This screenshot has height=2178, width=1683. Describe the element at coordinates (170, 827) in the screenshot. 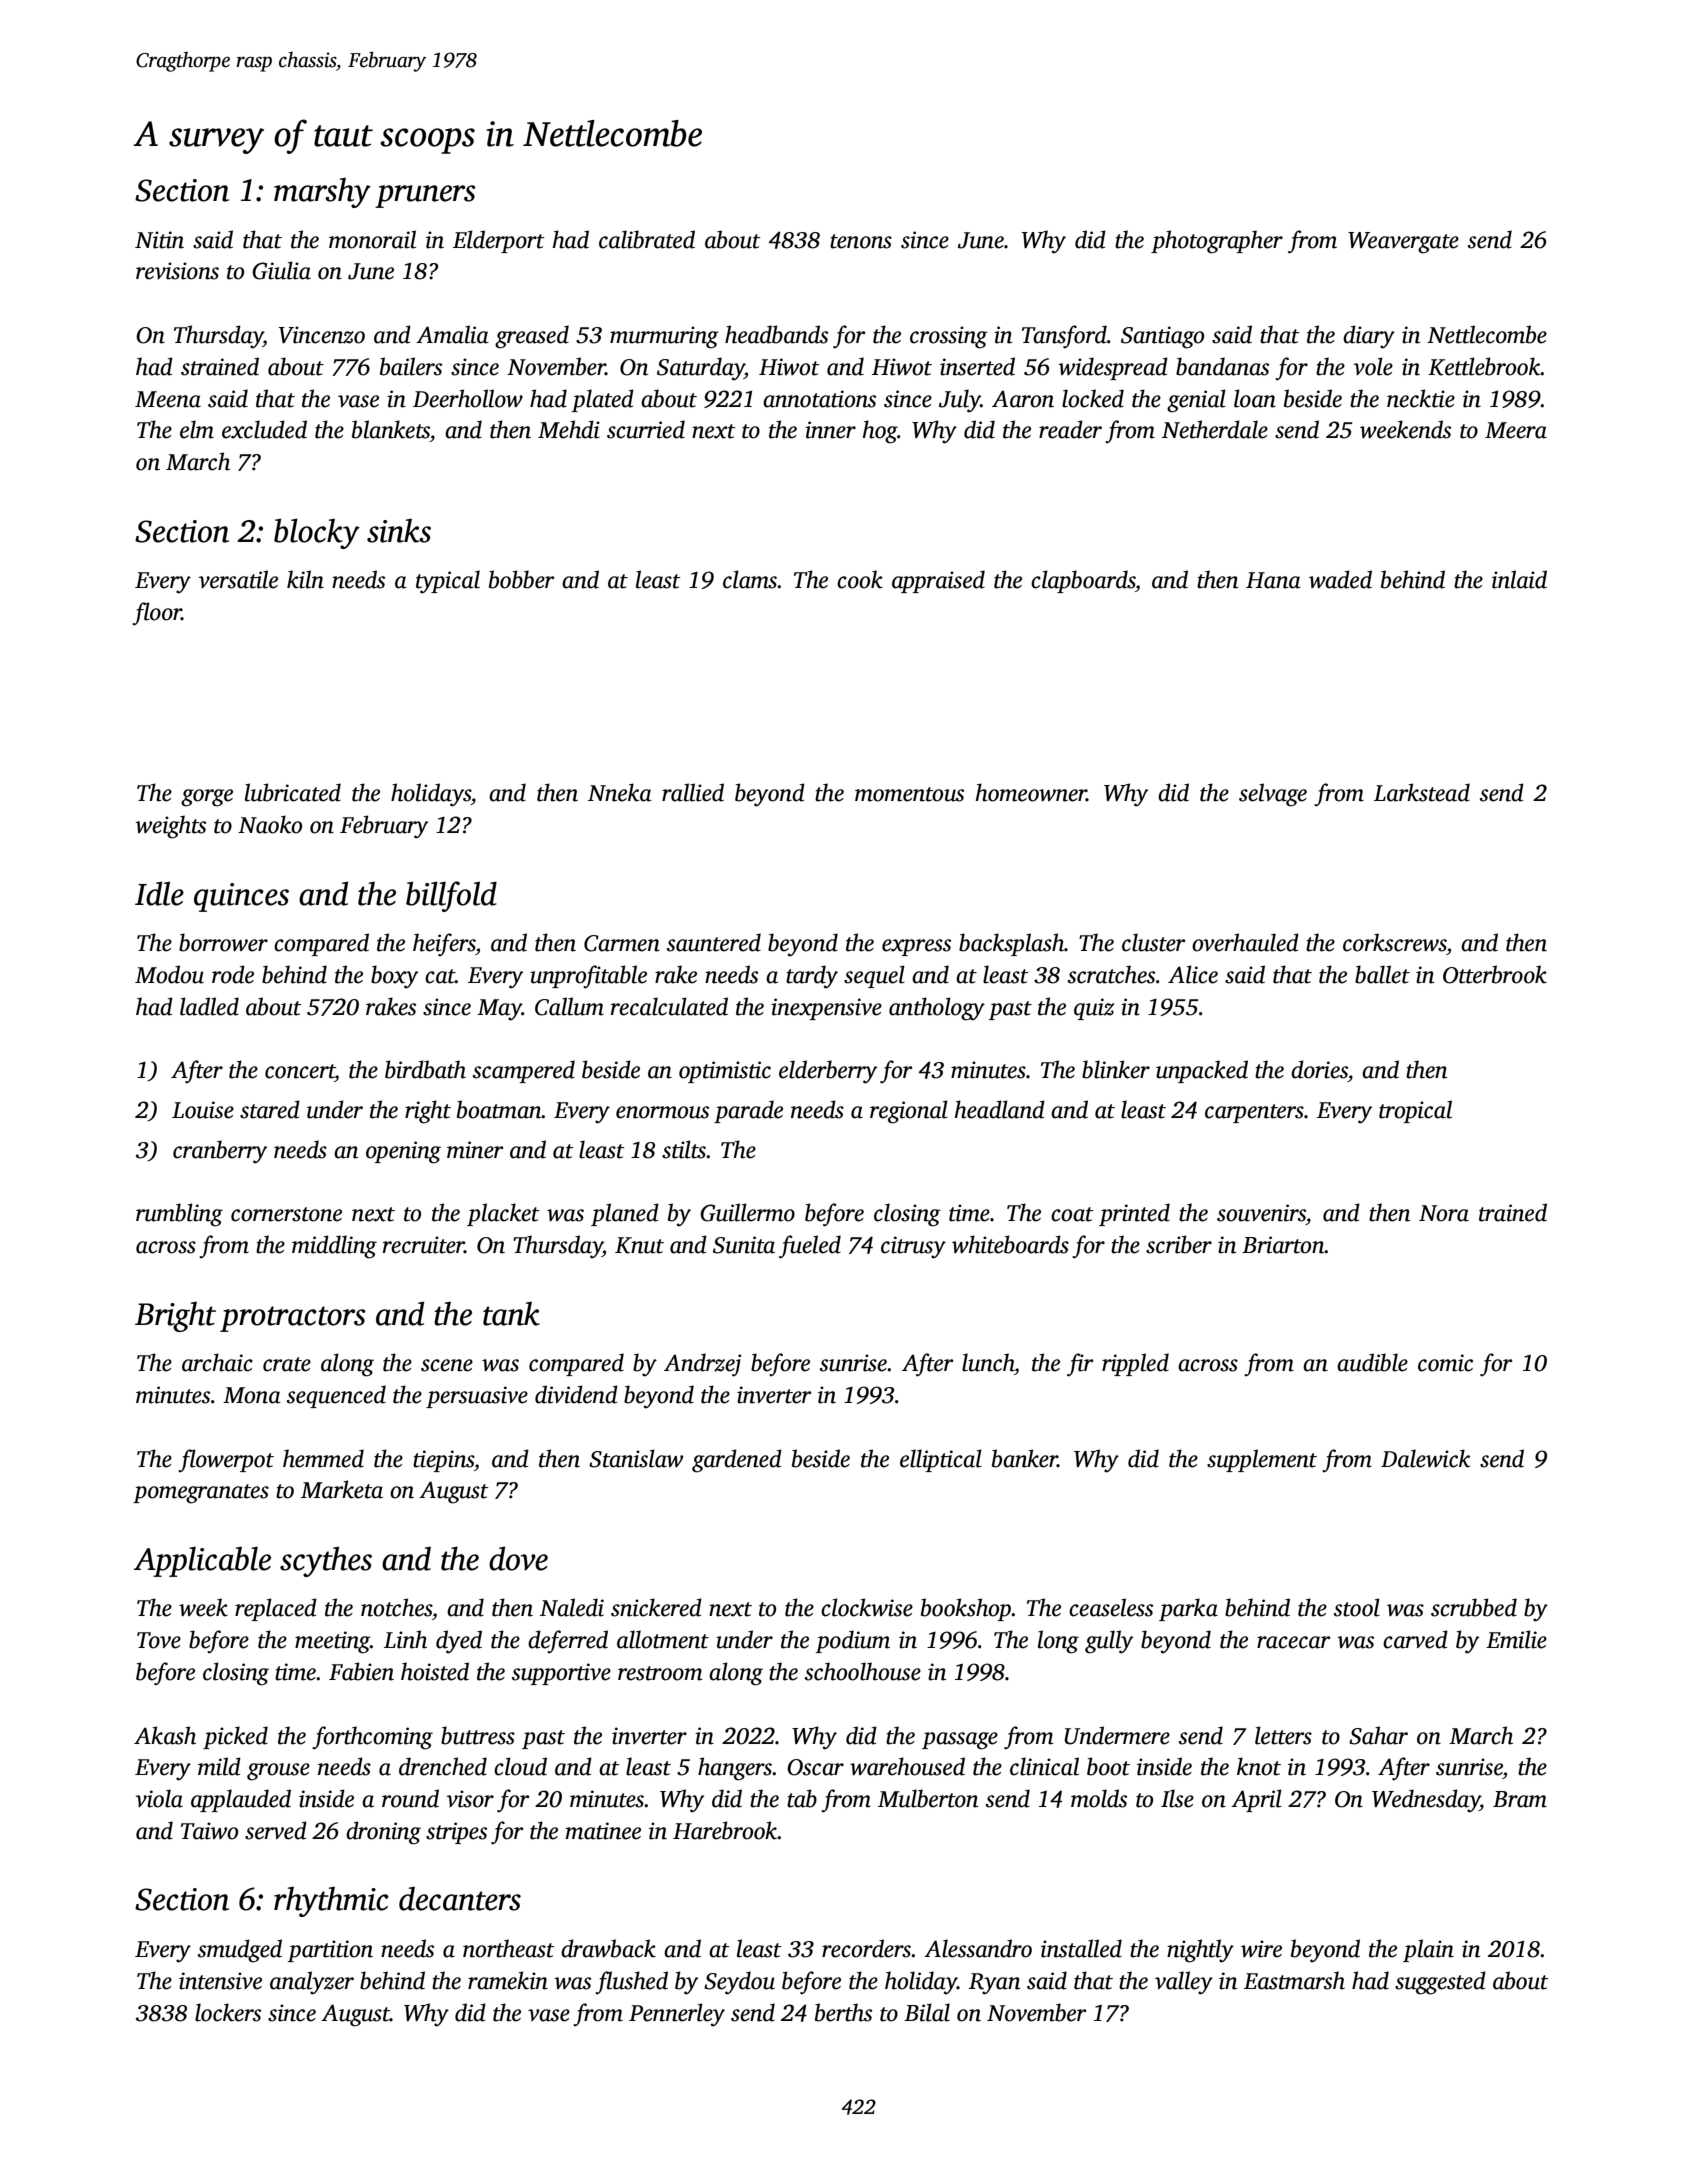

I see `weights` at that location.
